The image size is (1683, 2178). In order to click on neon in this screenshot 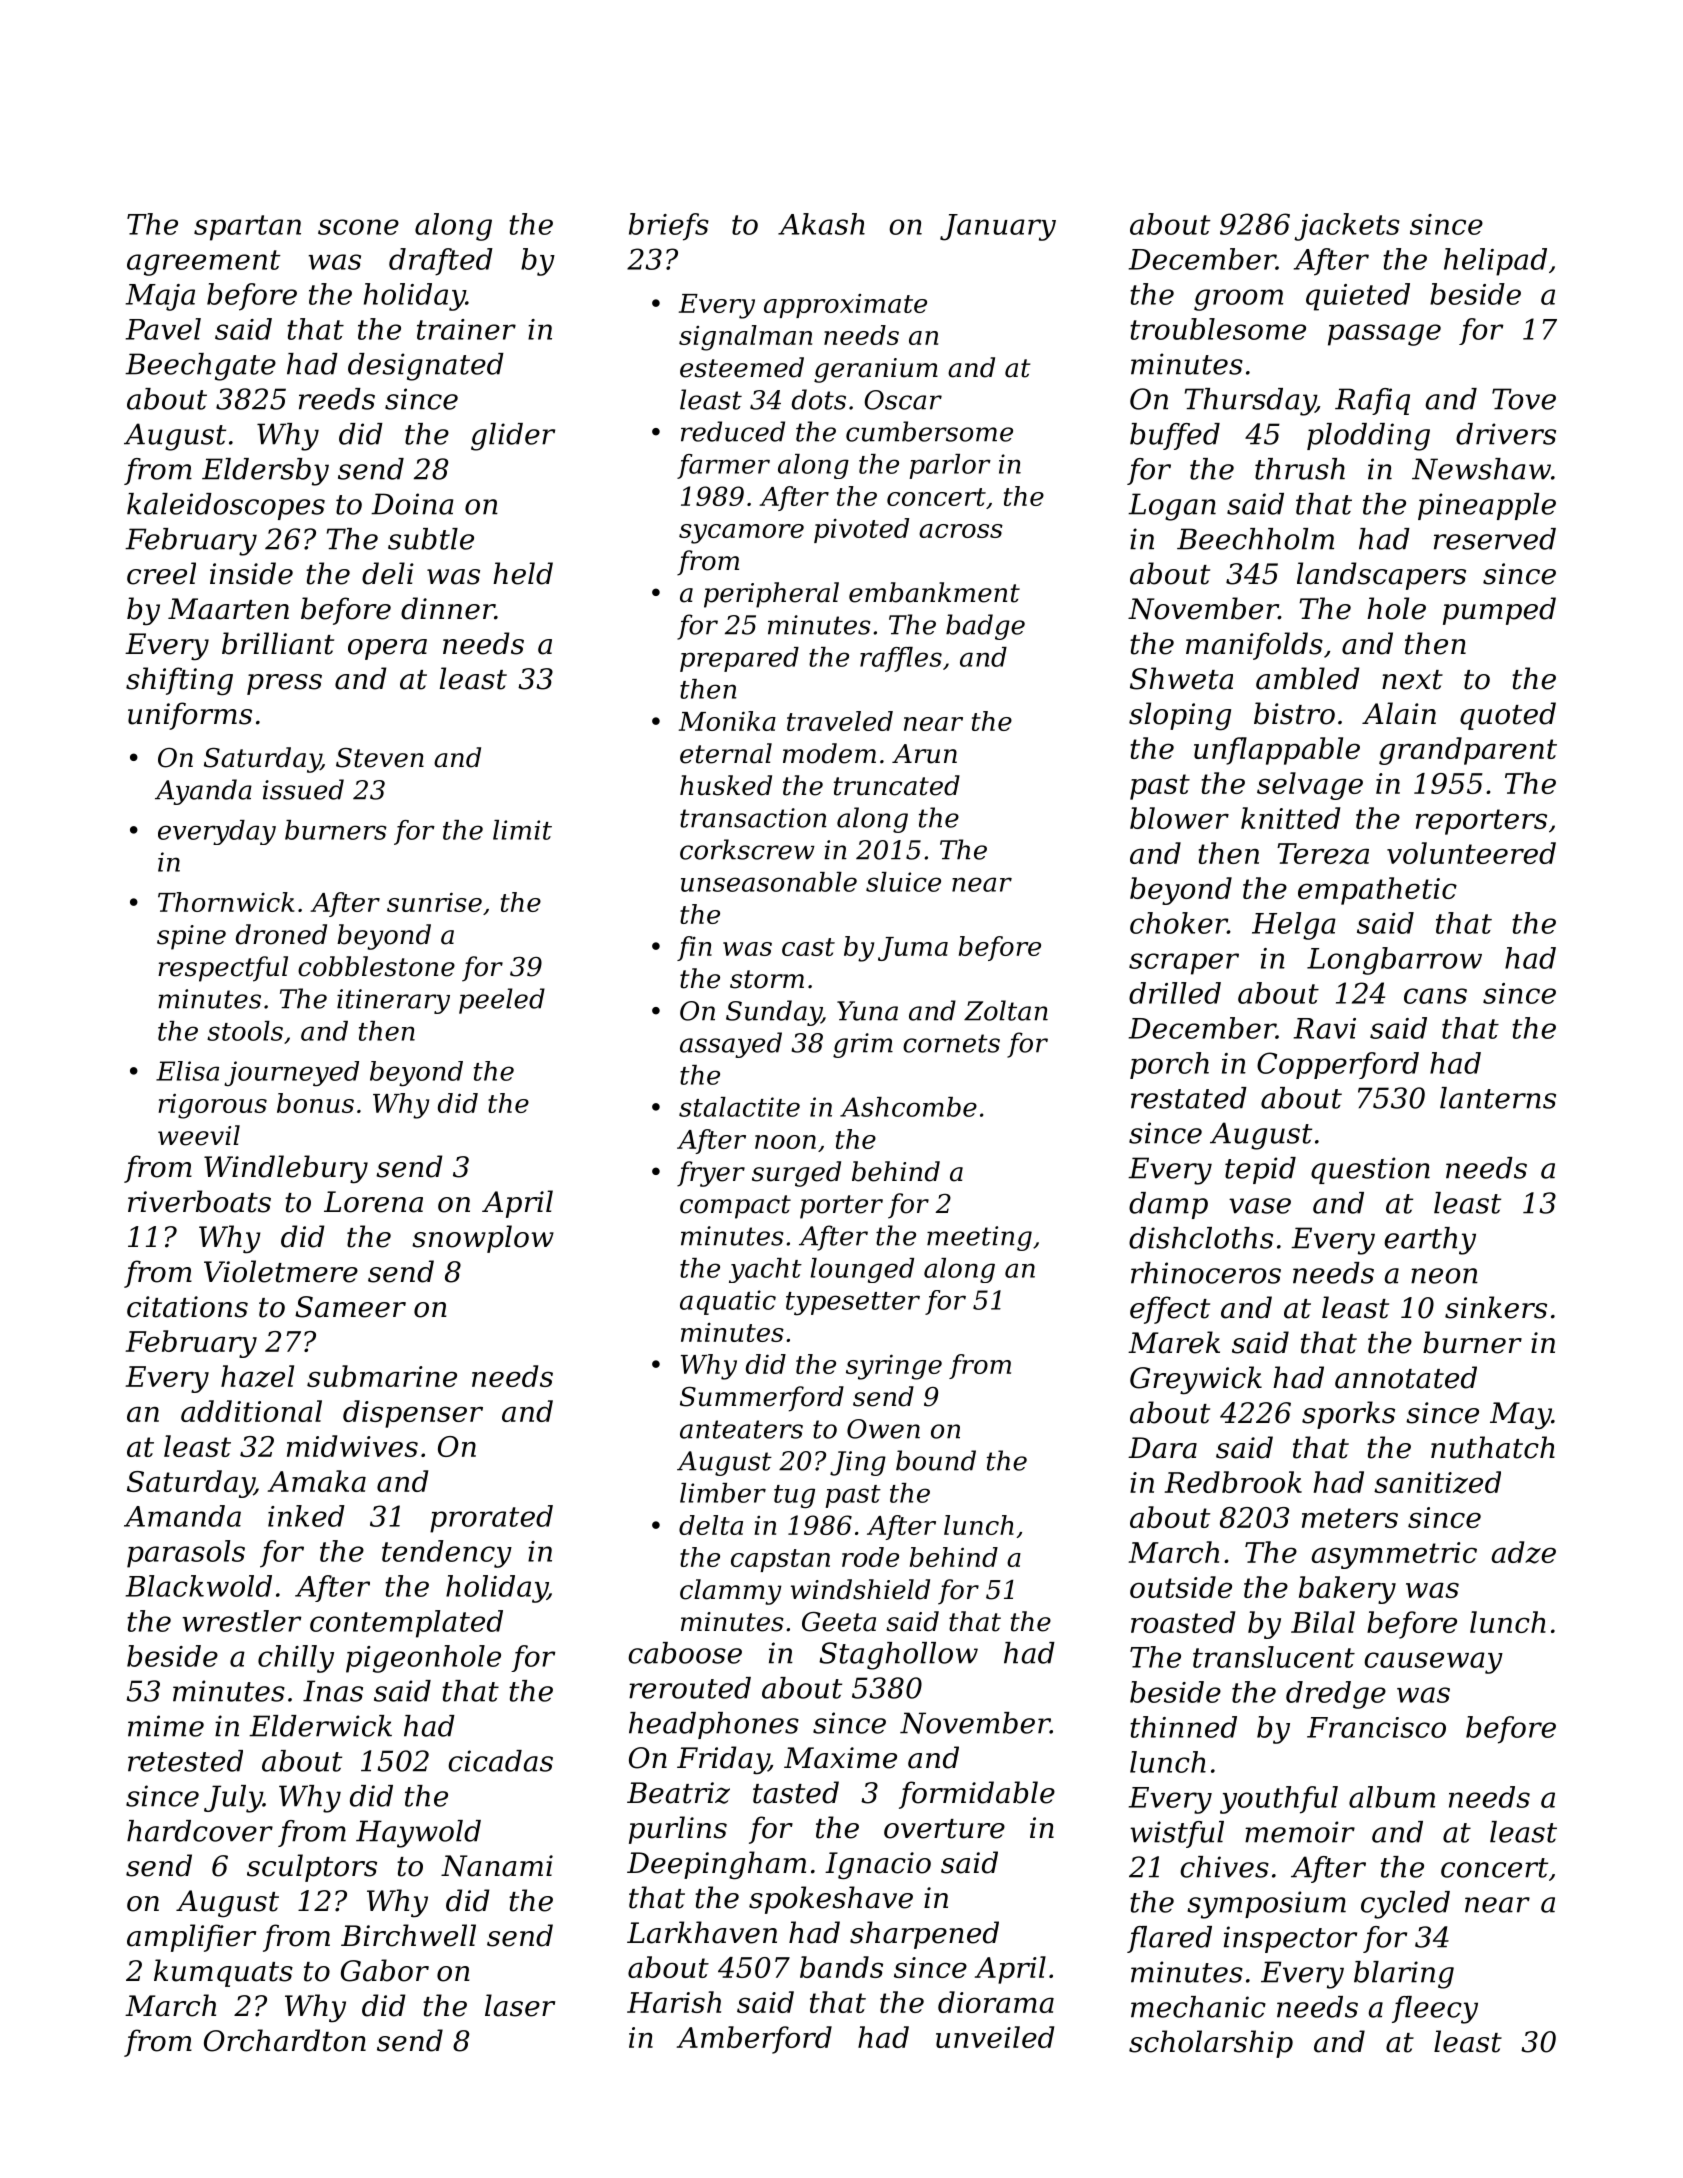, I will do `click(1444, 1276)`.
